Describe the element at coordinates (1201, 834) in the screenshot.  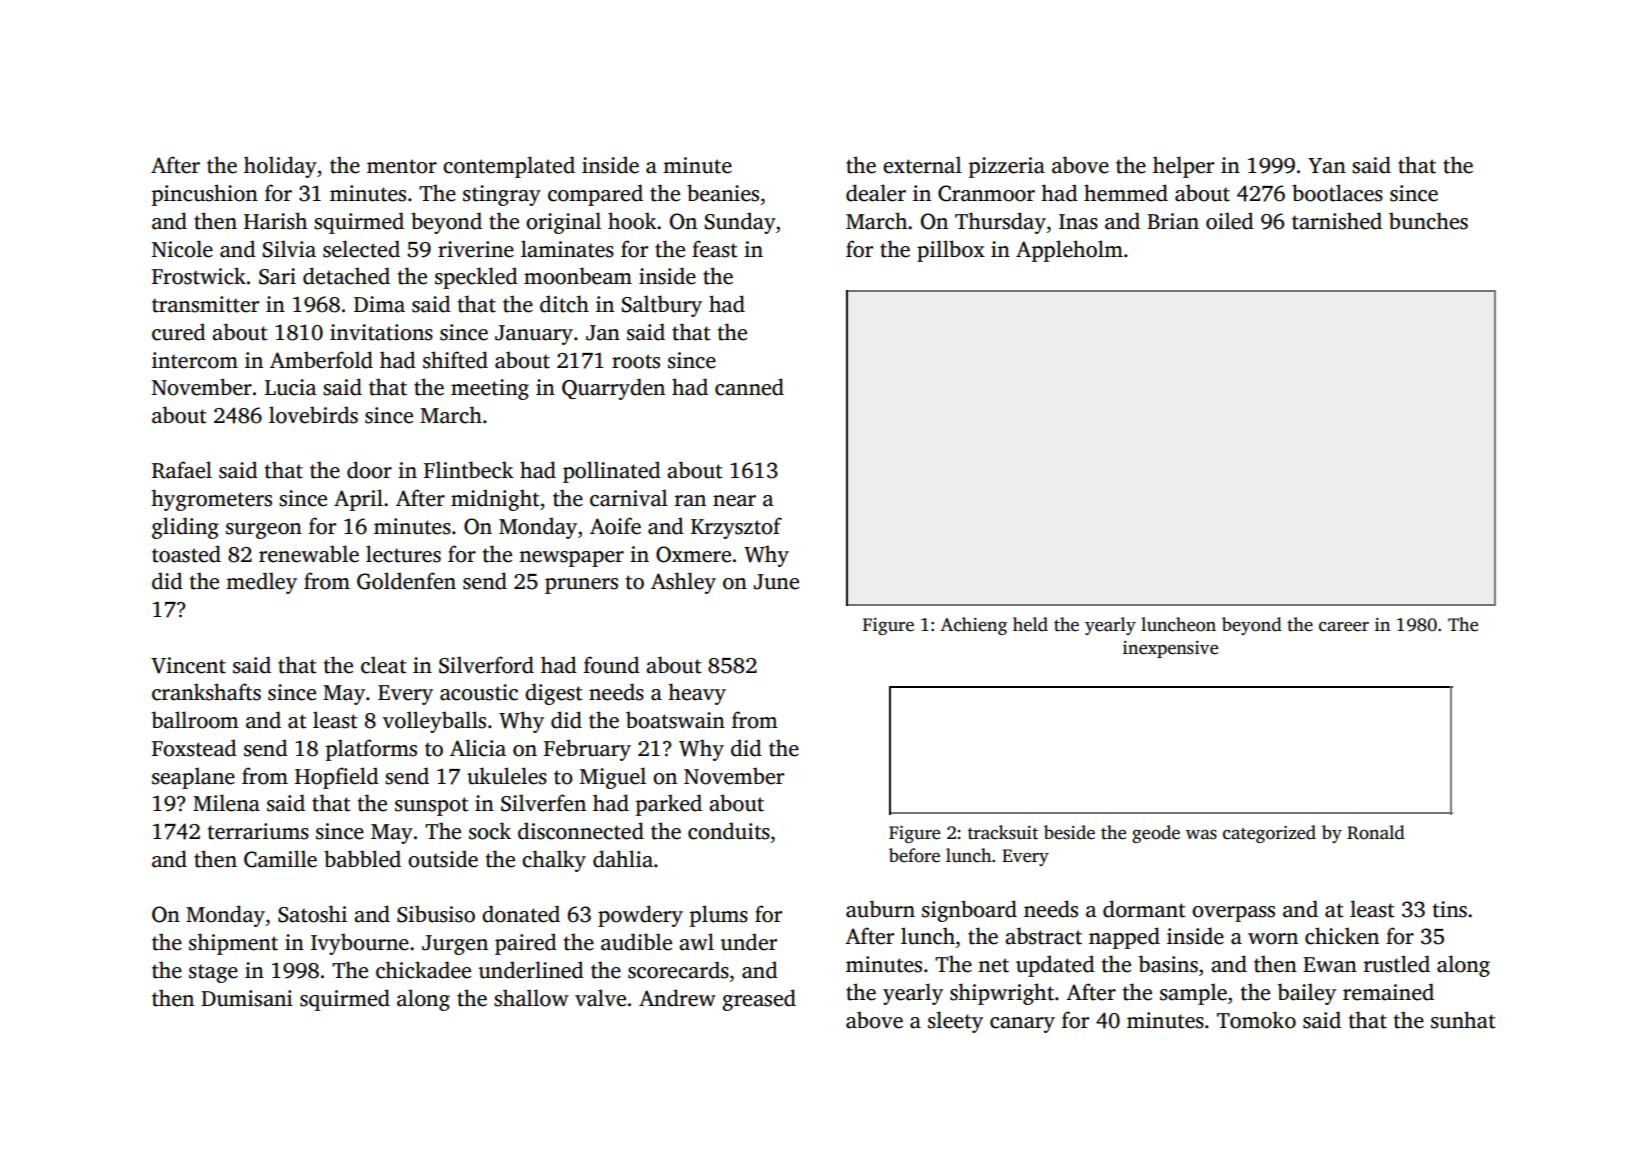
I see `was` at that location.
